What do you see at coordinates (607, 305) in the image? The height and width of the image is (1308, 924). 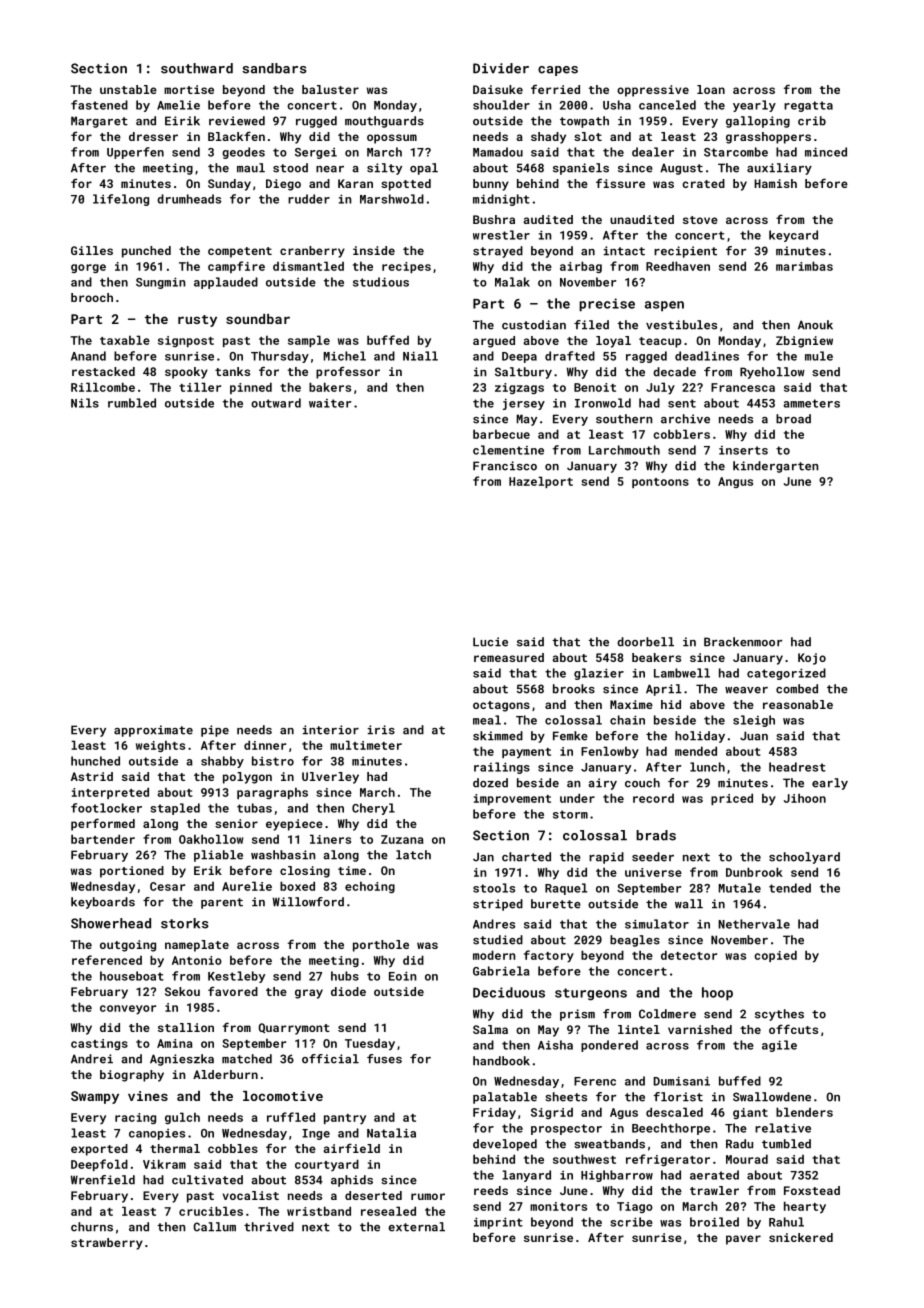 I see `precise` at bounding box center [607, 305].
